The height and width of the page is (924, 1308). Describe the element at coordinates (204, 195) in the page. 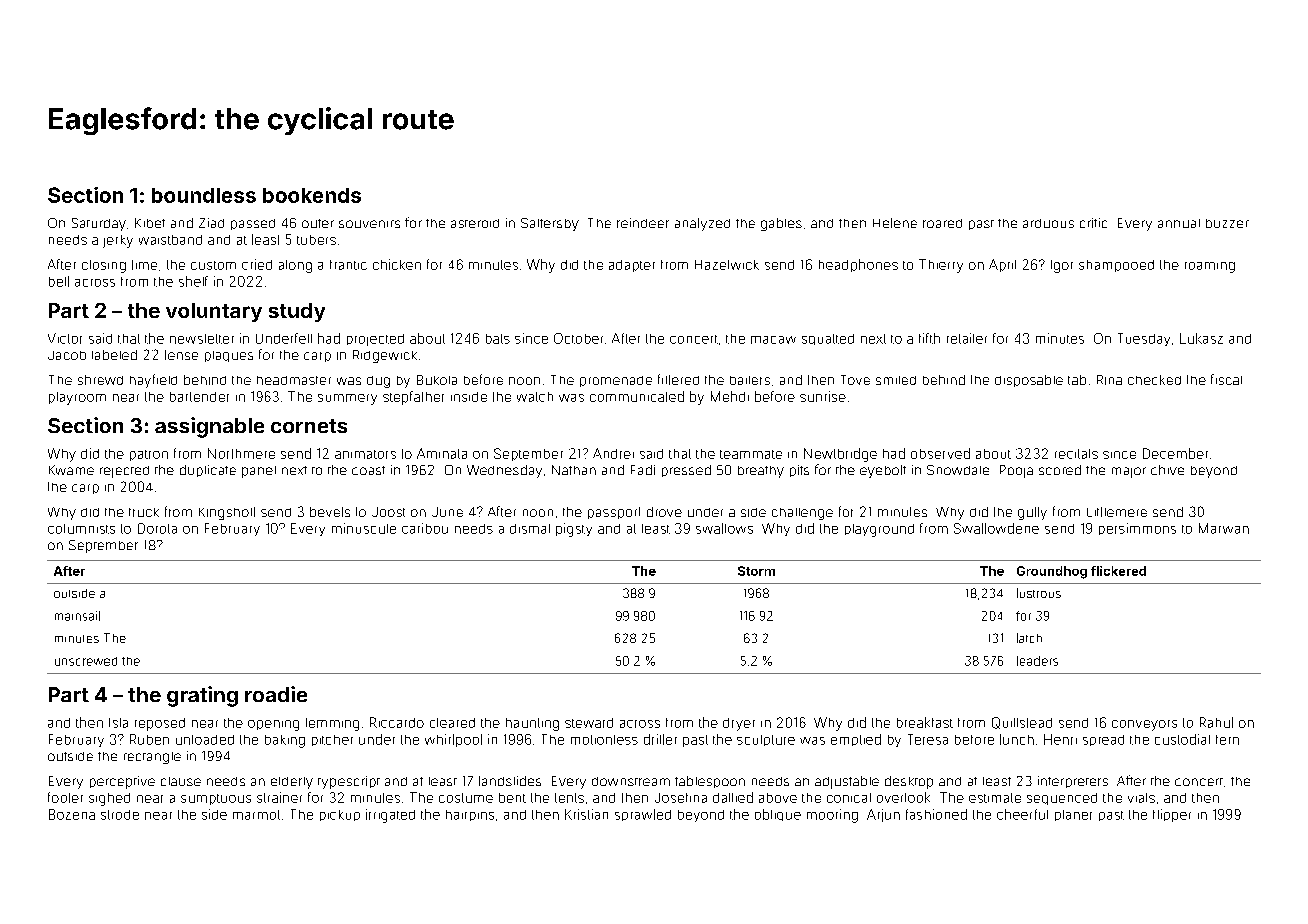

I see `boundless` at that location.
